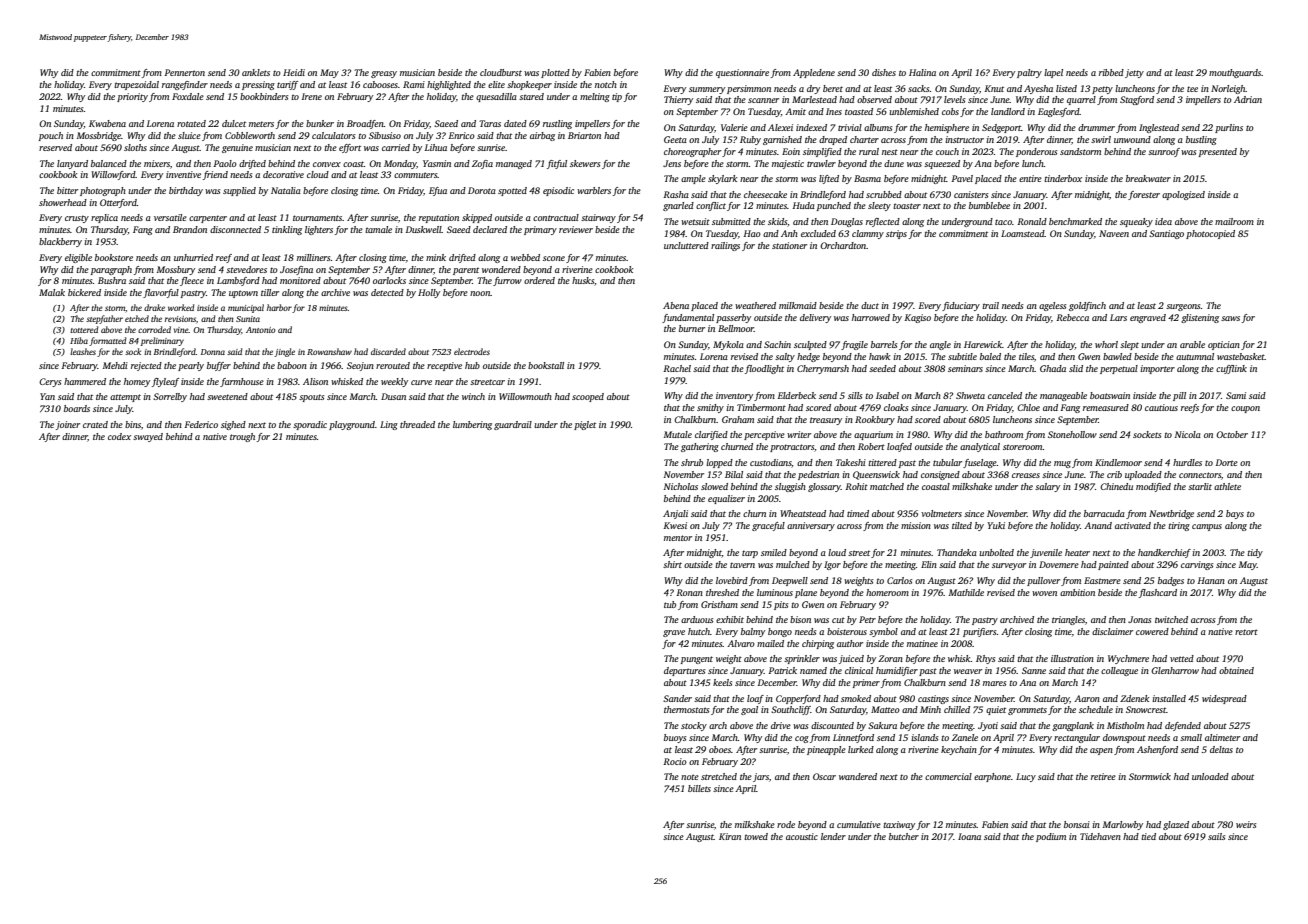 The width and height of the screenshot is (1308, 924). Describe the element at coordinates (675, 525) in the screenshot. I see `Kwesi` at that location.
